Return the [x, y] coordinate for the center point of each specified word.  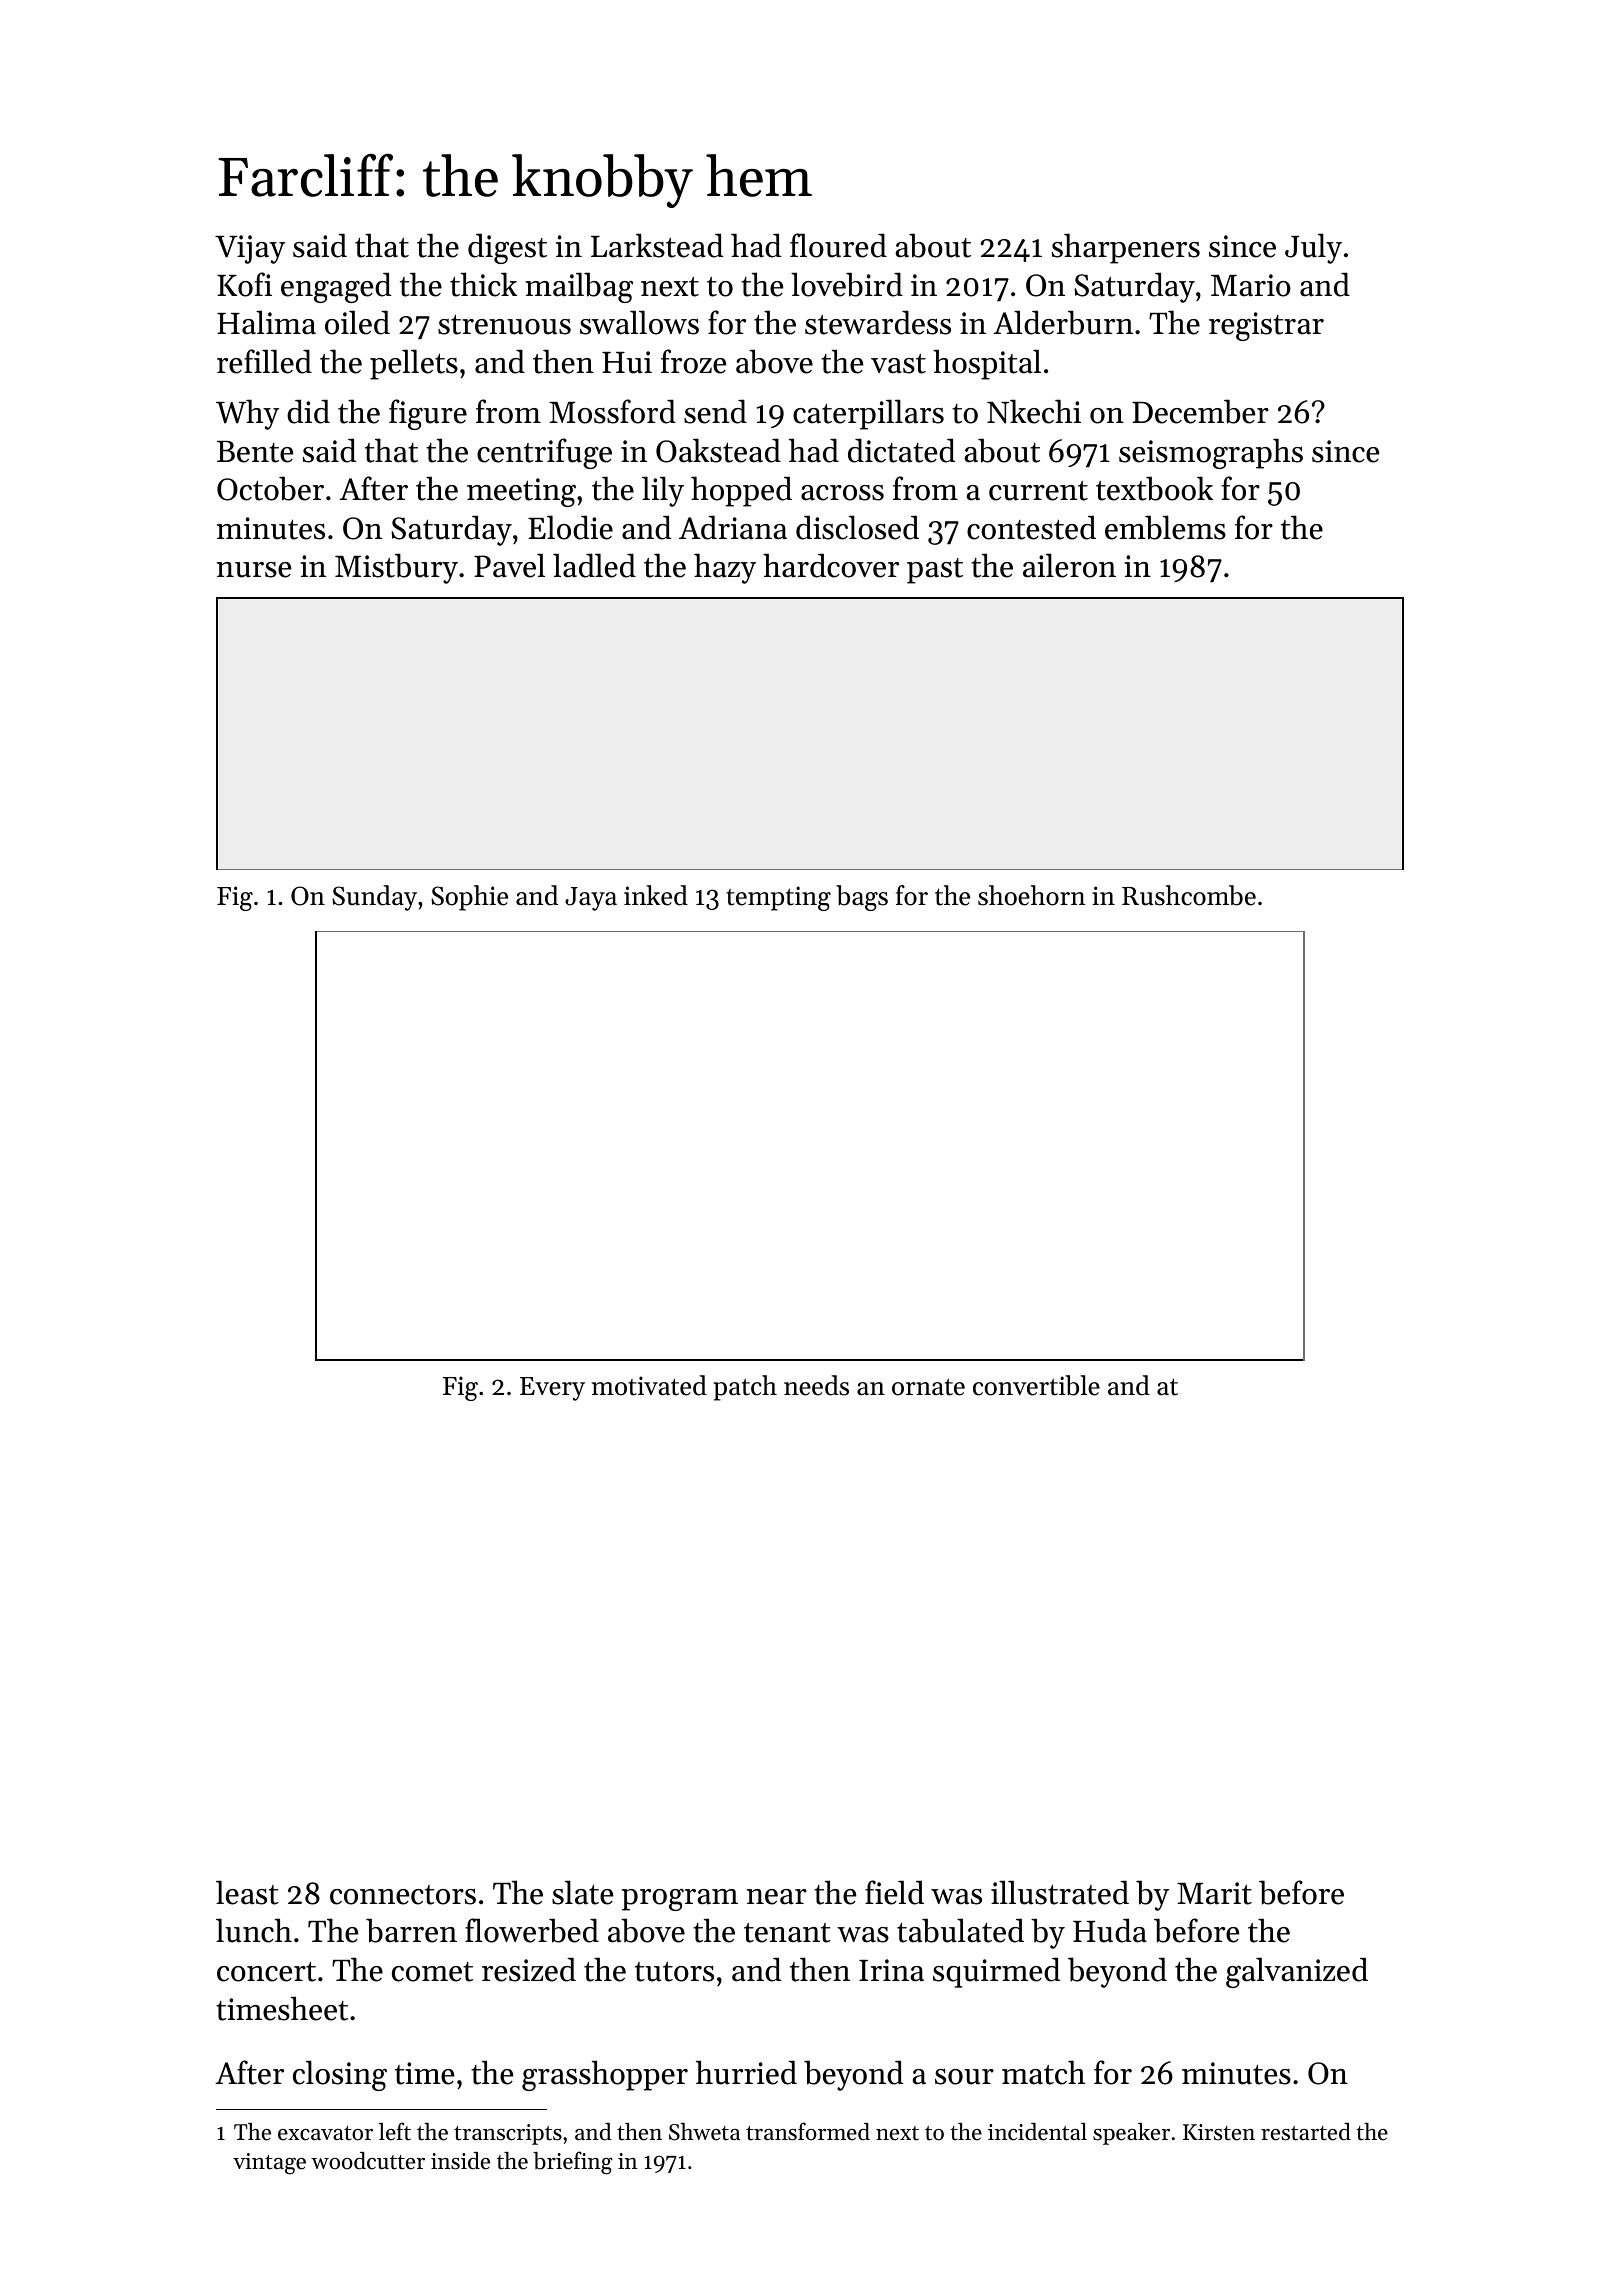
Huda [1110, 1930]
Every [552, 1389]
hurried [746, 2072]
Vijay [250, 249]
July [1313, 248]
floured [838, 245]
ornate [928, 1387]
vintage [269, 2164]
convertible [1036, 1385]
